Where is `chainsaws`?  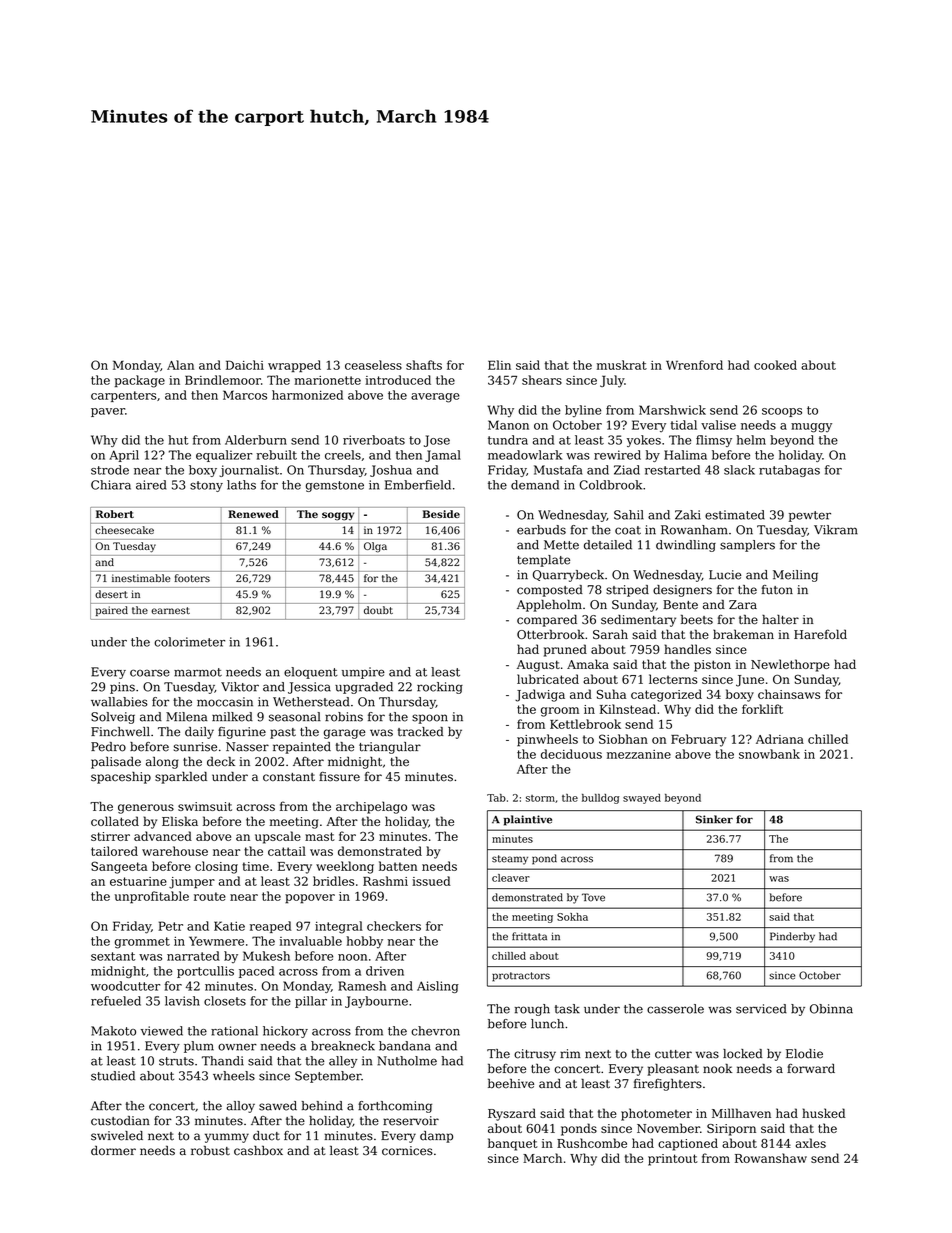
chainsaws is located at coordinates (789, 694).
